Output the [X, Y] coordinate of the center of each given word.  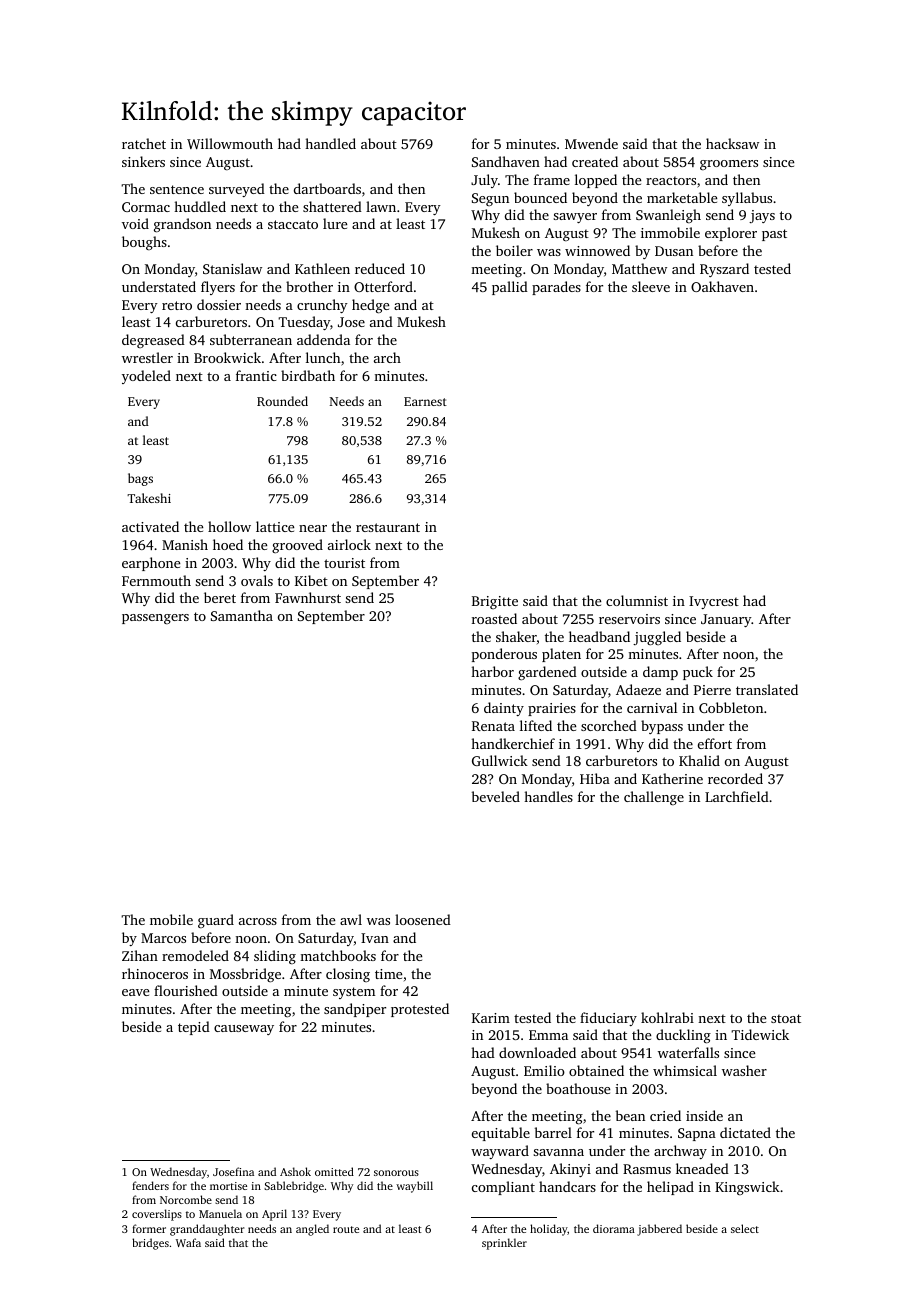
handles [548, 796]
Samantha [242, 615]
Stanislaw [232, 268]
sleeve [651, 286]
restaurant [388, 527]
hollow [229, 526]
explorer [731, 234]
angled [312, 1230]
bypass [662, 727]
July [484, 181]
